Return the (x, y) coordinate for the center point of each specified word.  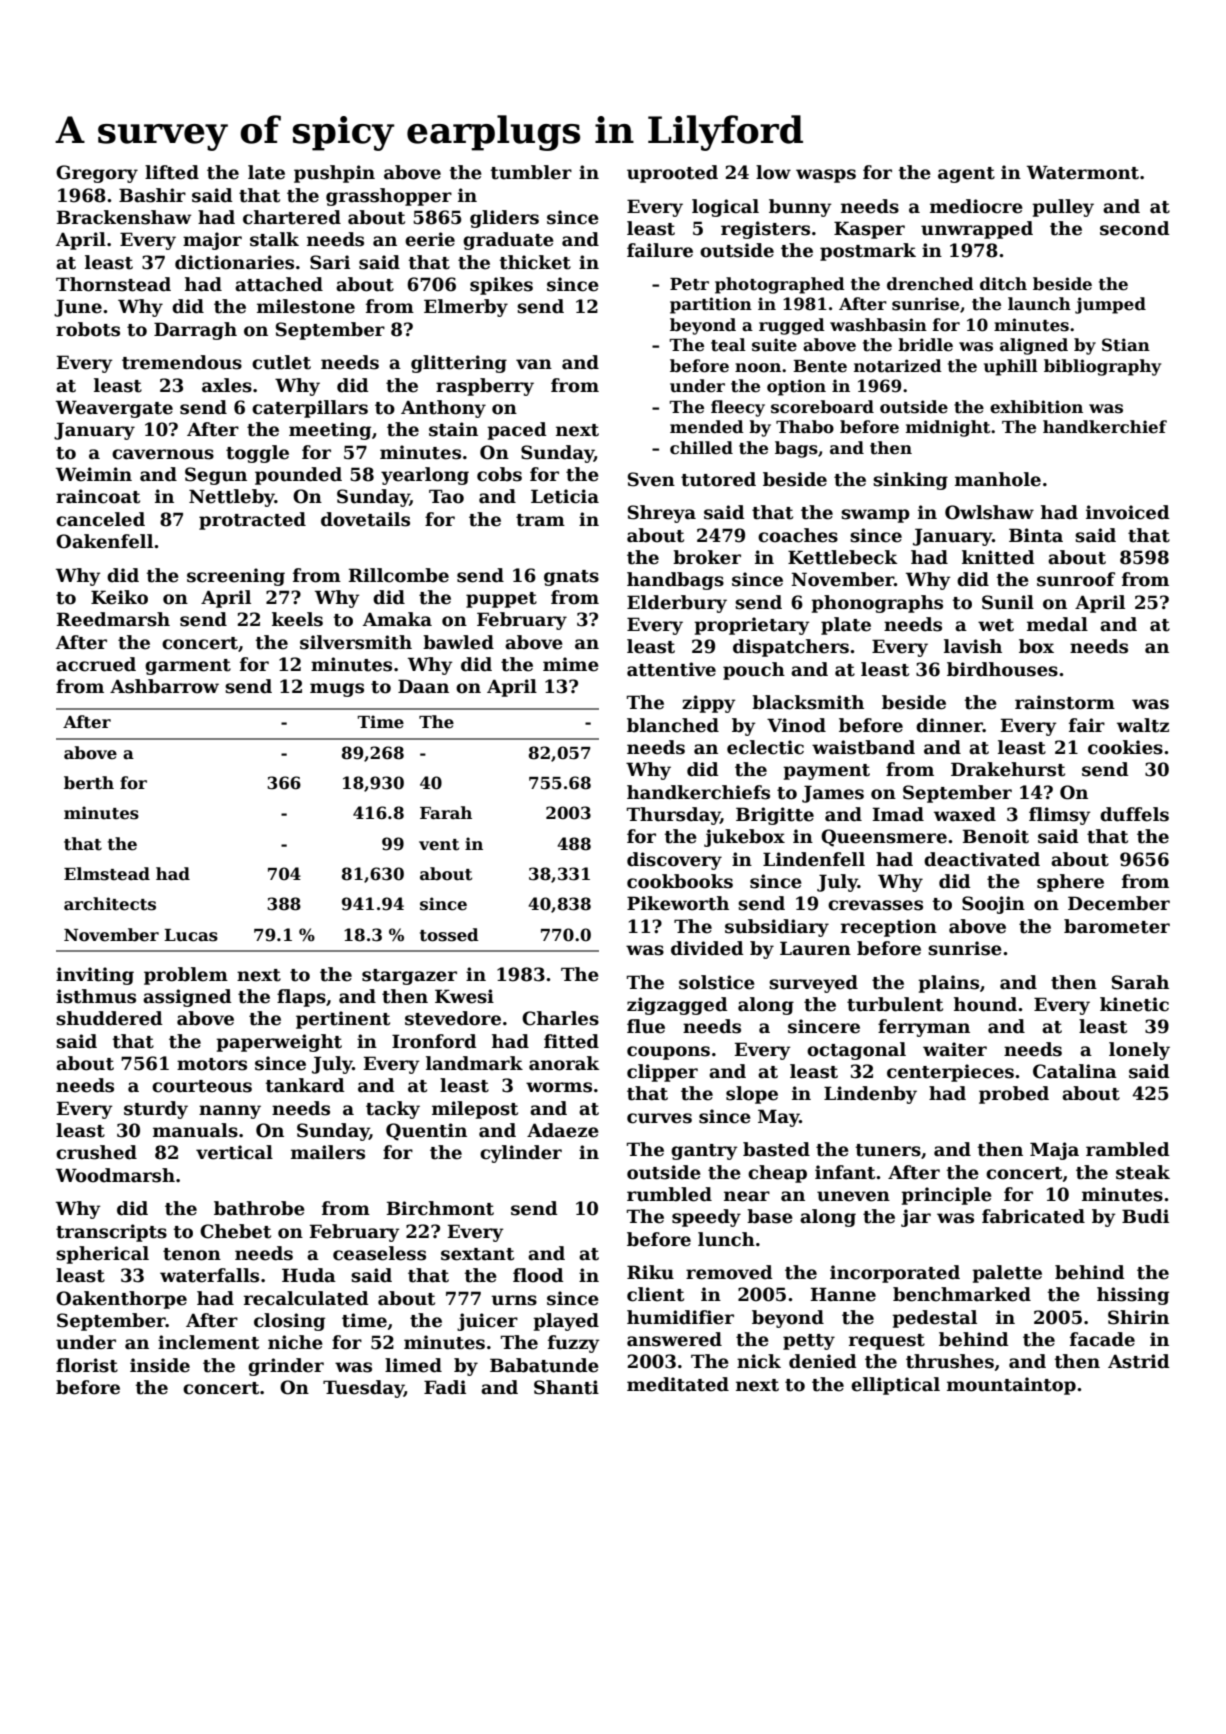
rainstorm (1065, 702)
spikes (501, 286)
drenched (930, 284)
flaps (301, 998)
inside (160, 1365)
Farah (446, 813)
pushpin (334, 174)
